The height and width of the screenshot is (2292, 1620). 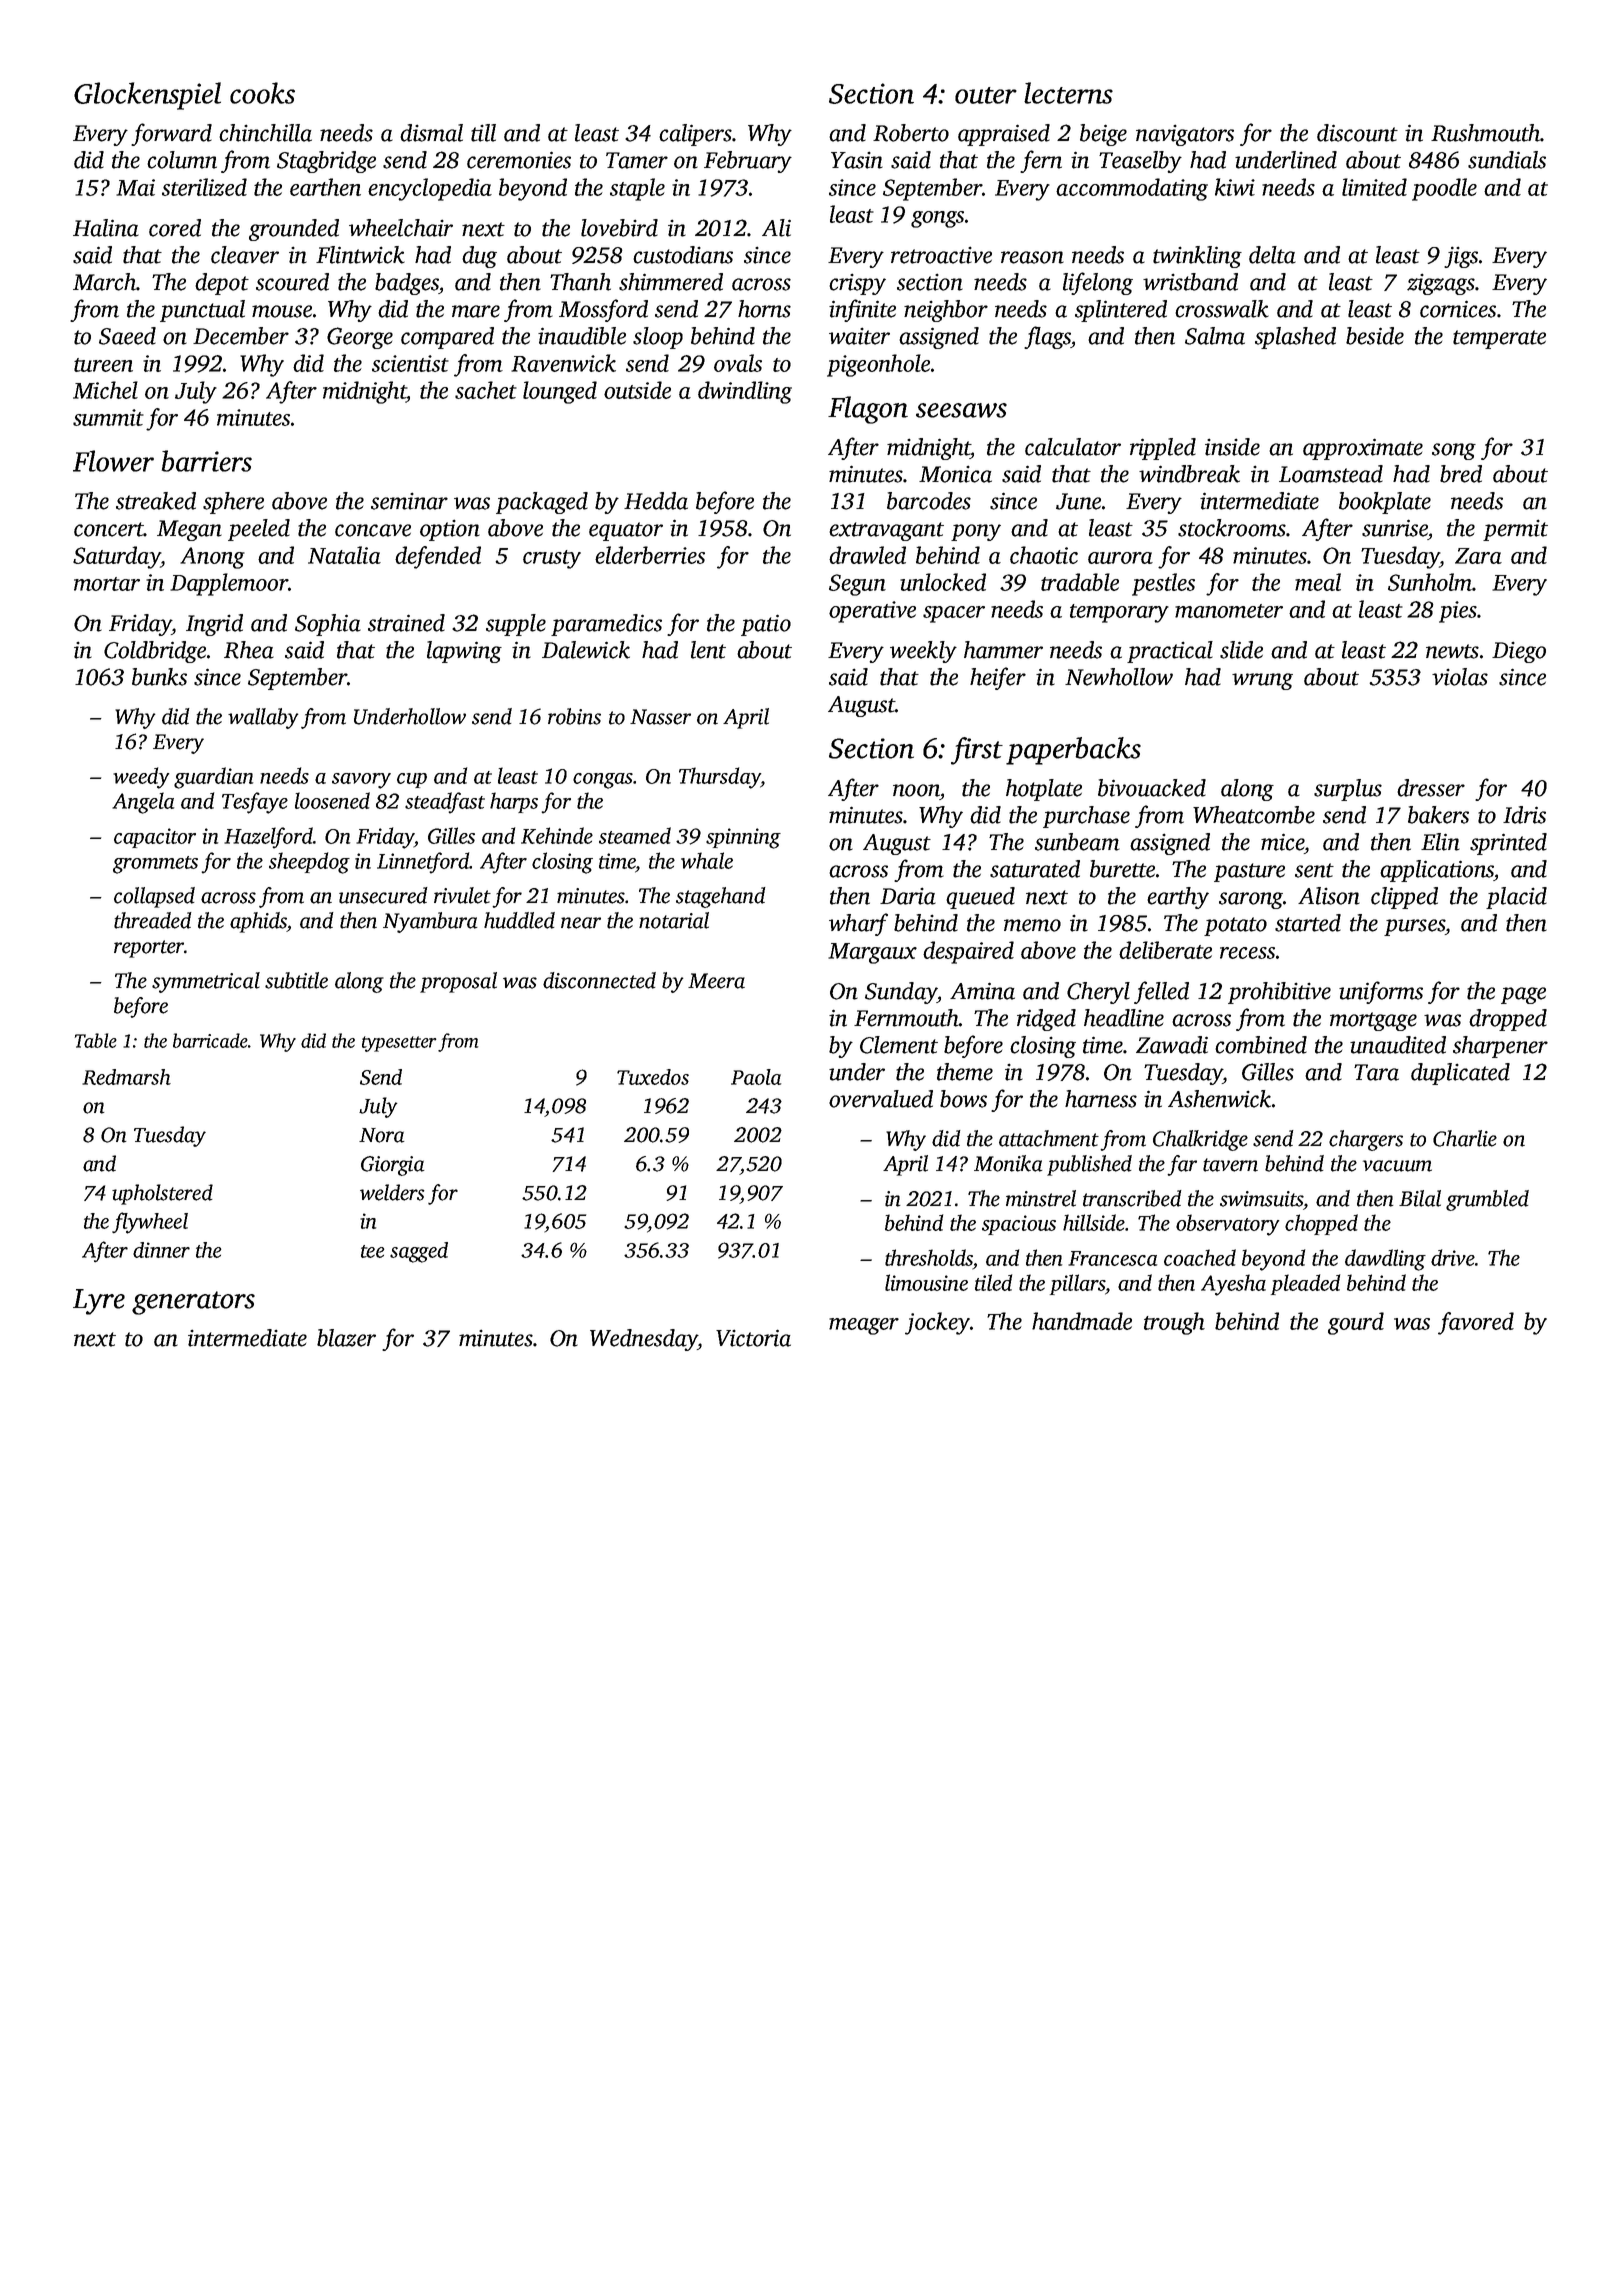 What do you see at coordinates (1453, 1257) in the screenshot?
I see `drive` at bounding box center [1453, 1257].
